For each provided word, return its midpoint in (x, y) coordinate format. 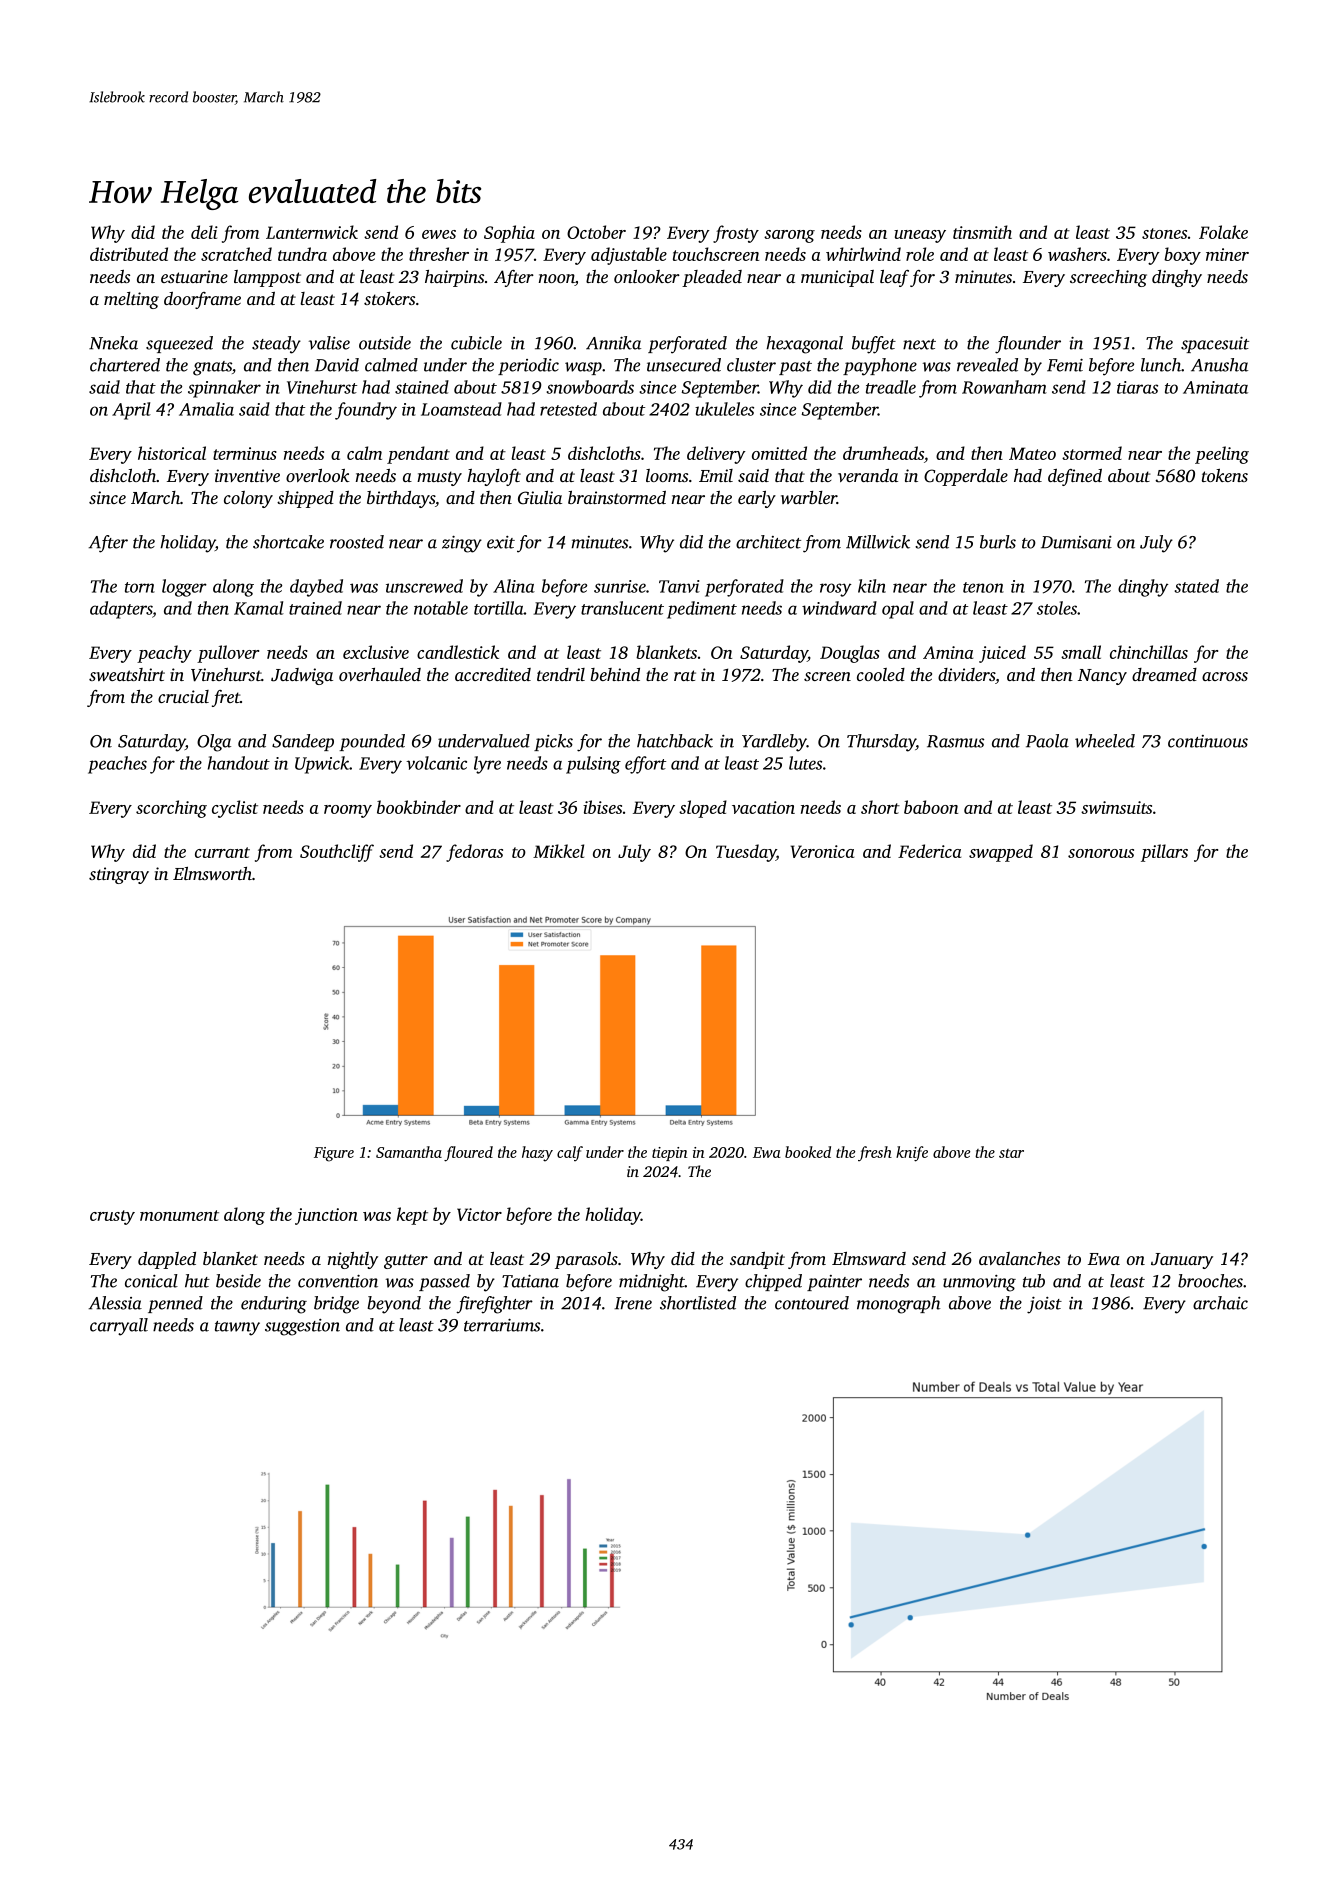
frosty (736, 234)
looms (667, 475)
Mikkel (558, 851)
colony (248, 499)
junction (326, 1216)
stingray (119, 875)
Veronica (822, 851)
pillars (1164, 853)
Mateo (1032, 453)
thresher (439, 254)
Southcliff (337, 853)
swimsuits (1116, 807)
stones (1164, 233)
